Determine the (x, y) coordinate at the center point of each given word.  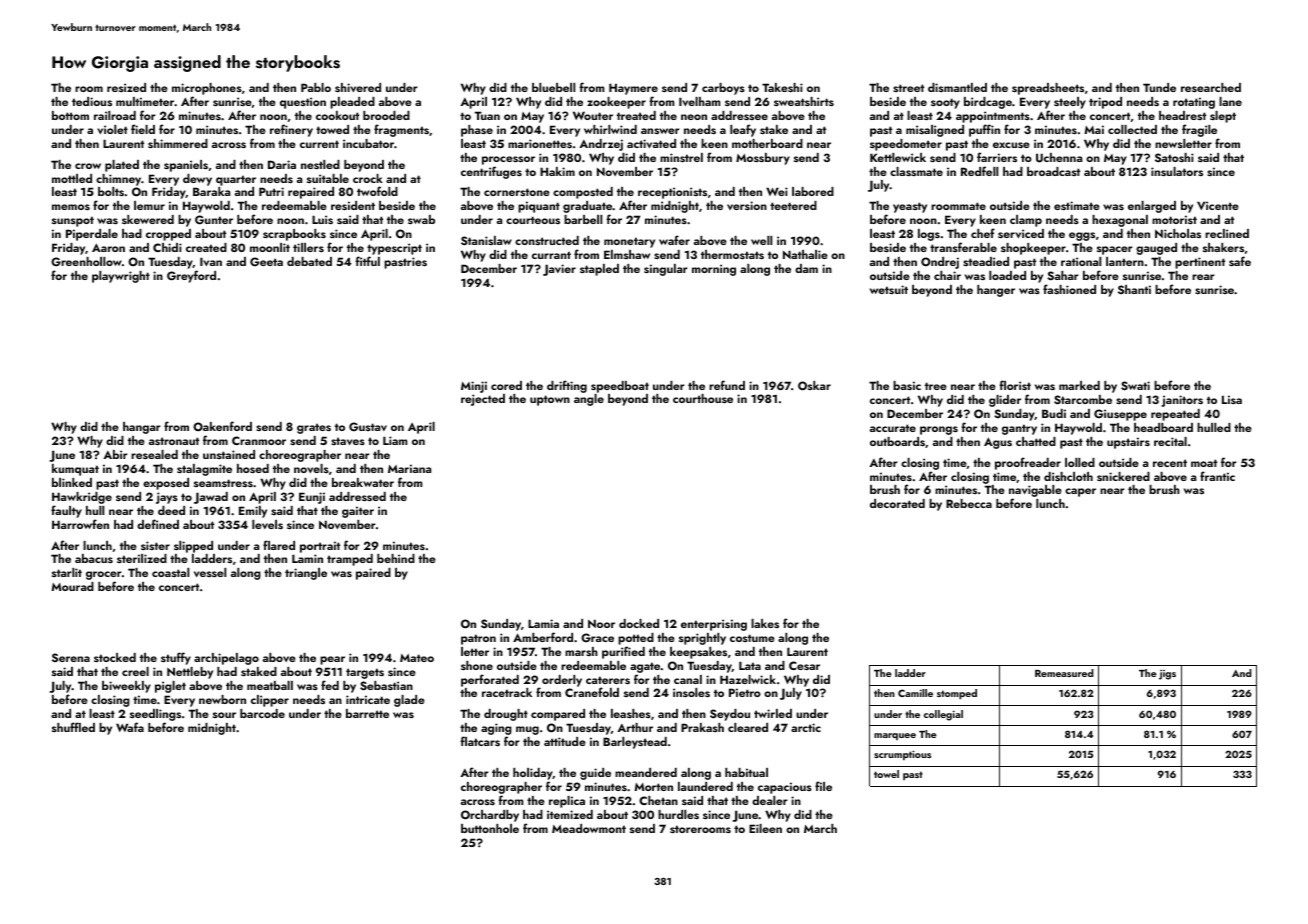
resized (126, 87)
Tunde (1159, 87)
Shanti (1134, 289)
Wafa (130, 727)
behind (396, 558)
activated (651, 143)
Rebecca (969, 503)
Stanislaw (486, 241)
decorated (897, 503)
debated (309, 261)
